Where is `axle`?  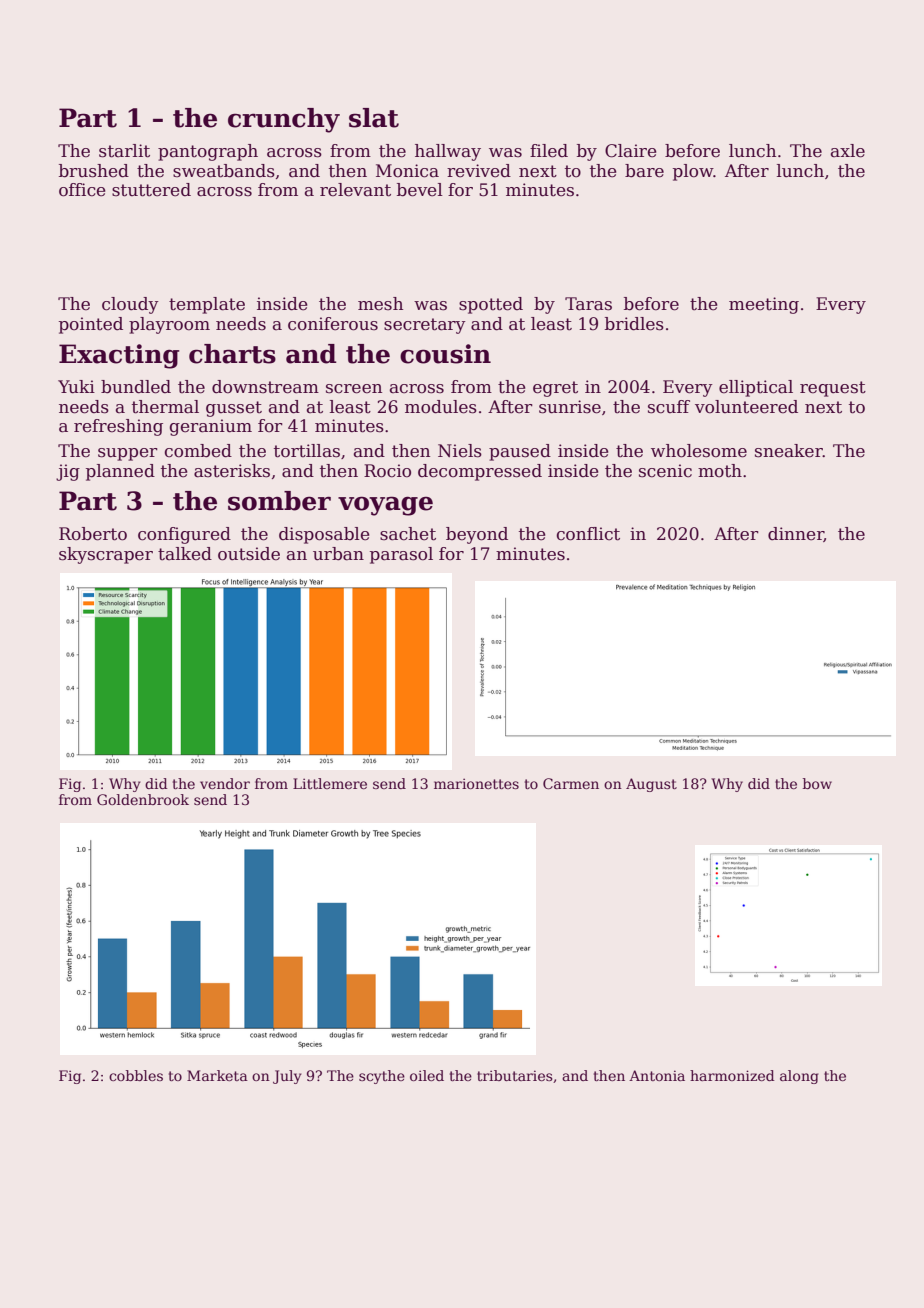
axle is located at coordinates (848, 151).
